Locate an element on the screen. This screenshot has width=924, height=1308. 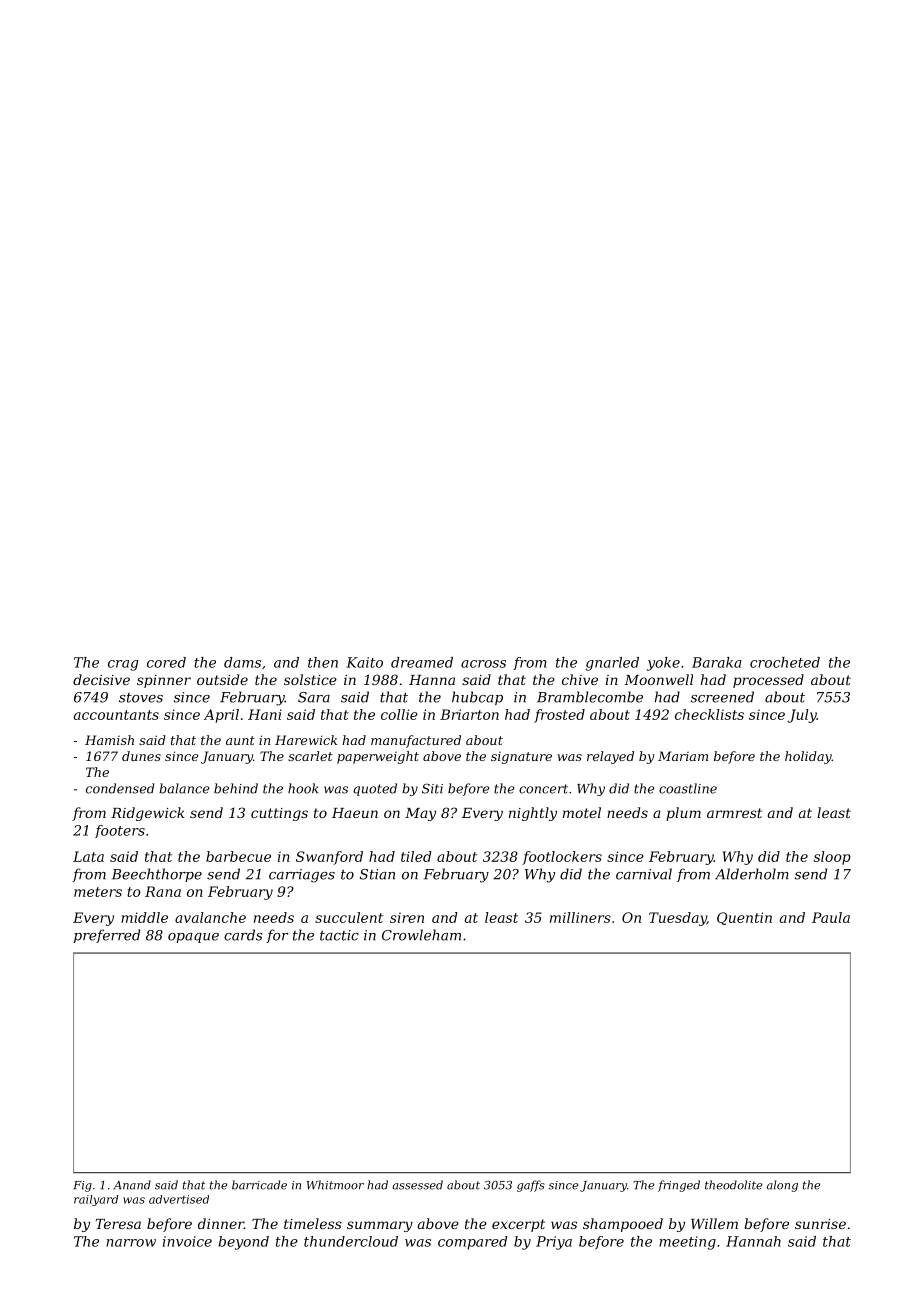
Briarton is located at coordinates (469, 714).
